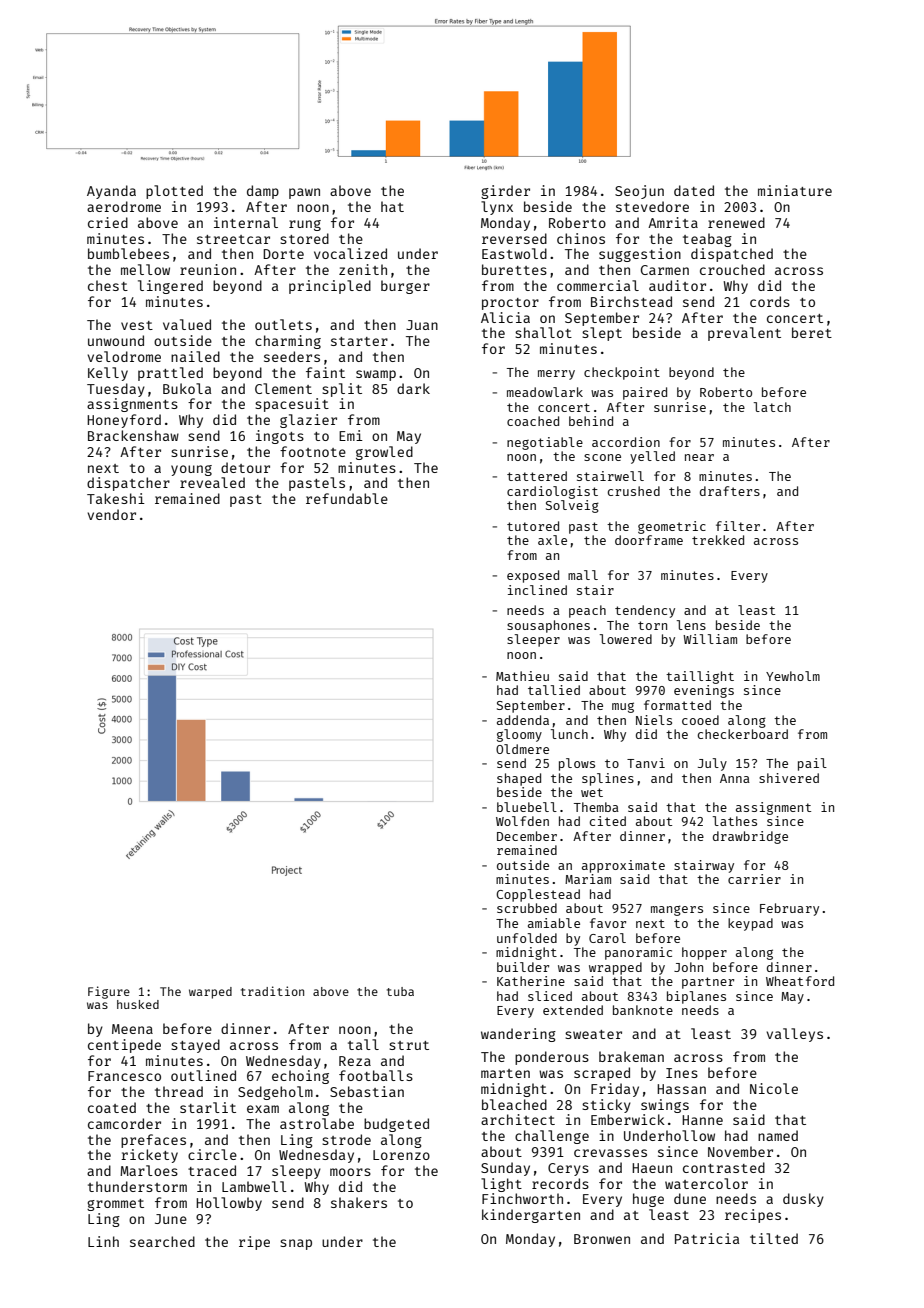 Image resolution: width=924 pixels, height=1308 pixels. I want to click on Takeshi, so click(116, 498).
